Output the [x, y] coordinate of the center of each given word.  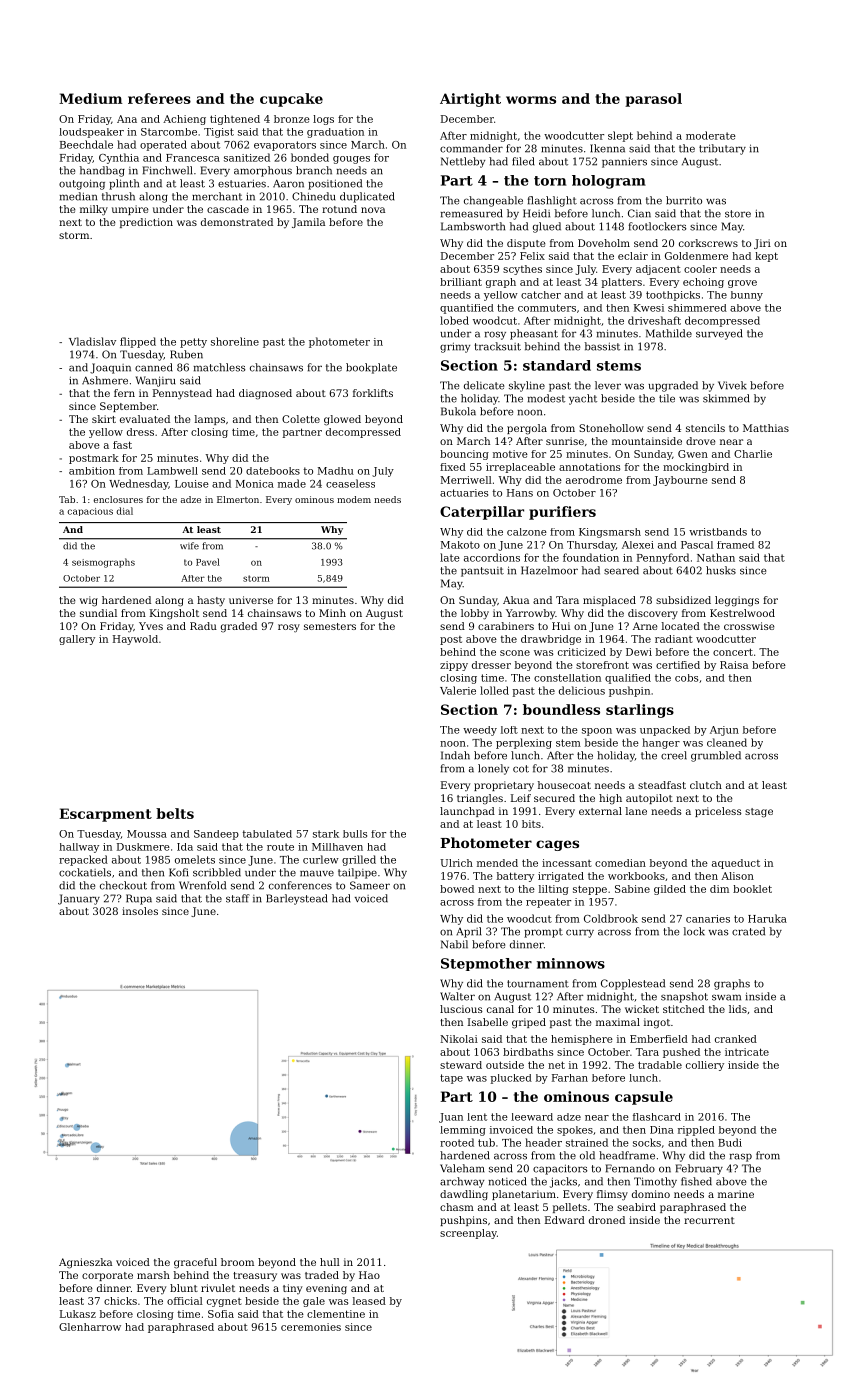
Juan [451, 1118]
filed [523, 161]
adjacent [658, 270]
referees [159, 98]
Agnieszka [85, 1263]
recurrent [709, 1220]
